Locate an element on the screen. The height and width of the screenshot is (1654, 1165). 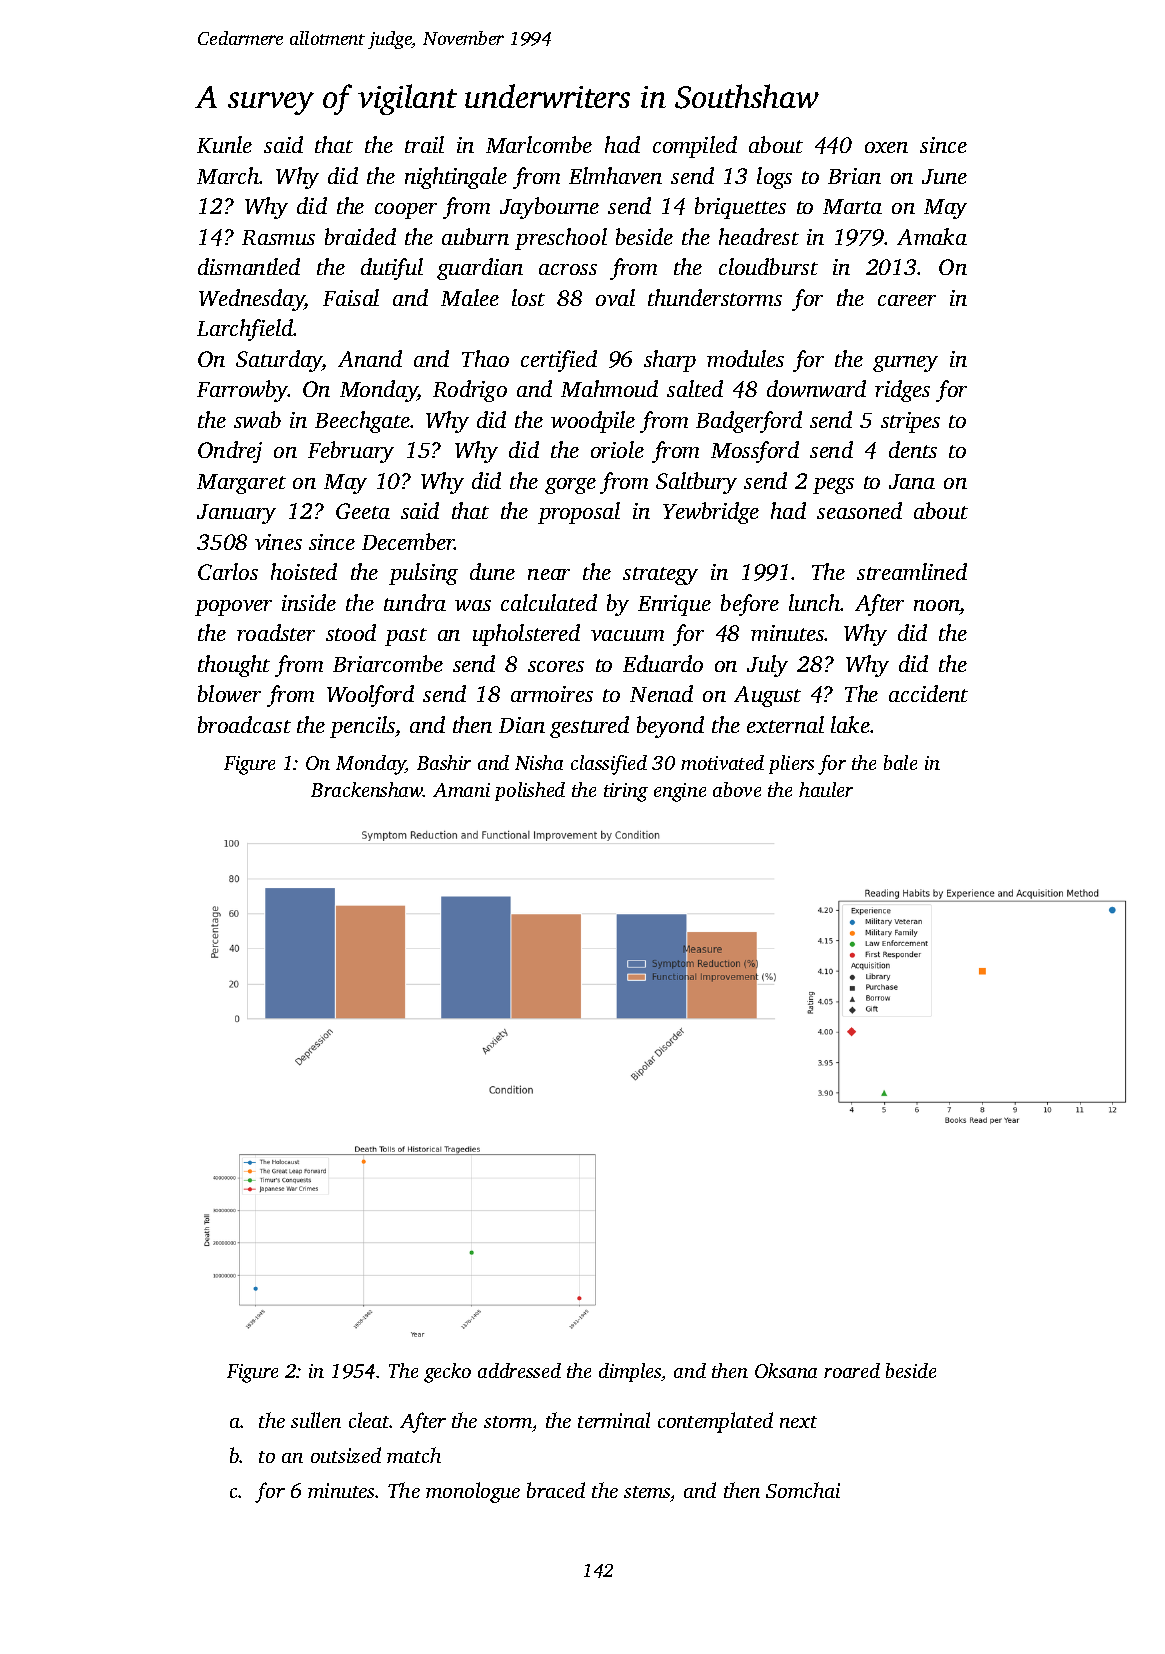
blower is located at coordinates (229, 693).
